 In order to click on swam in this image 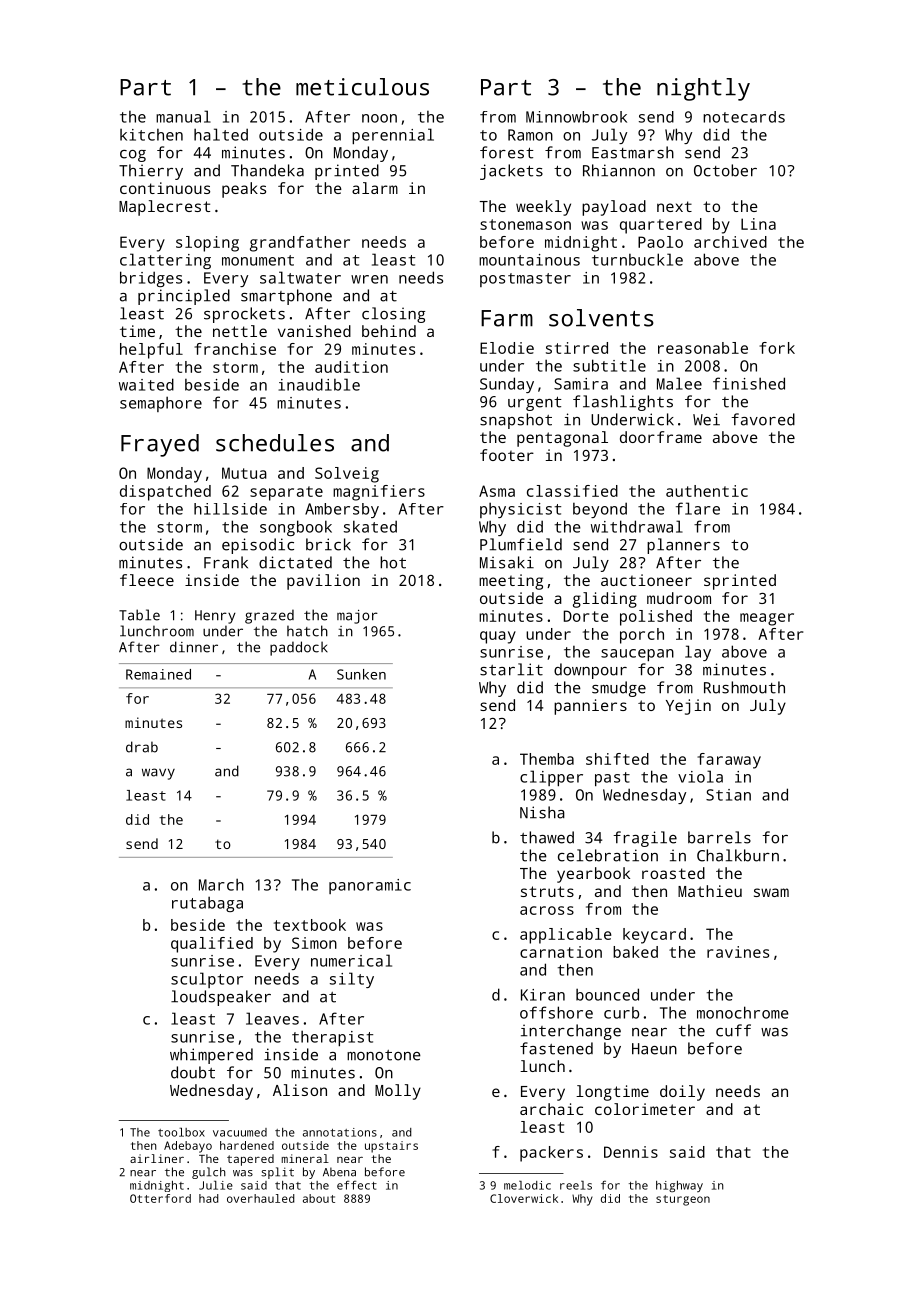, I will do `click(771, 892)`.
